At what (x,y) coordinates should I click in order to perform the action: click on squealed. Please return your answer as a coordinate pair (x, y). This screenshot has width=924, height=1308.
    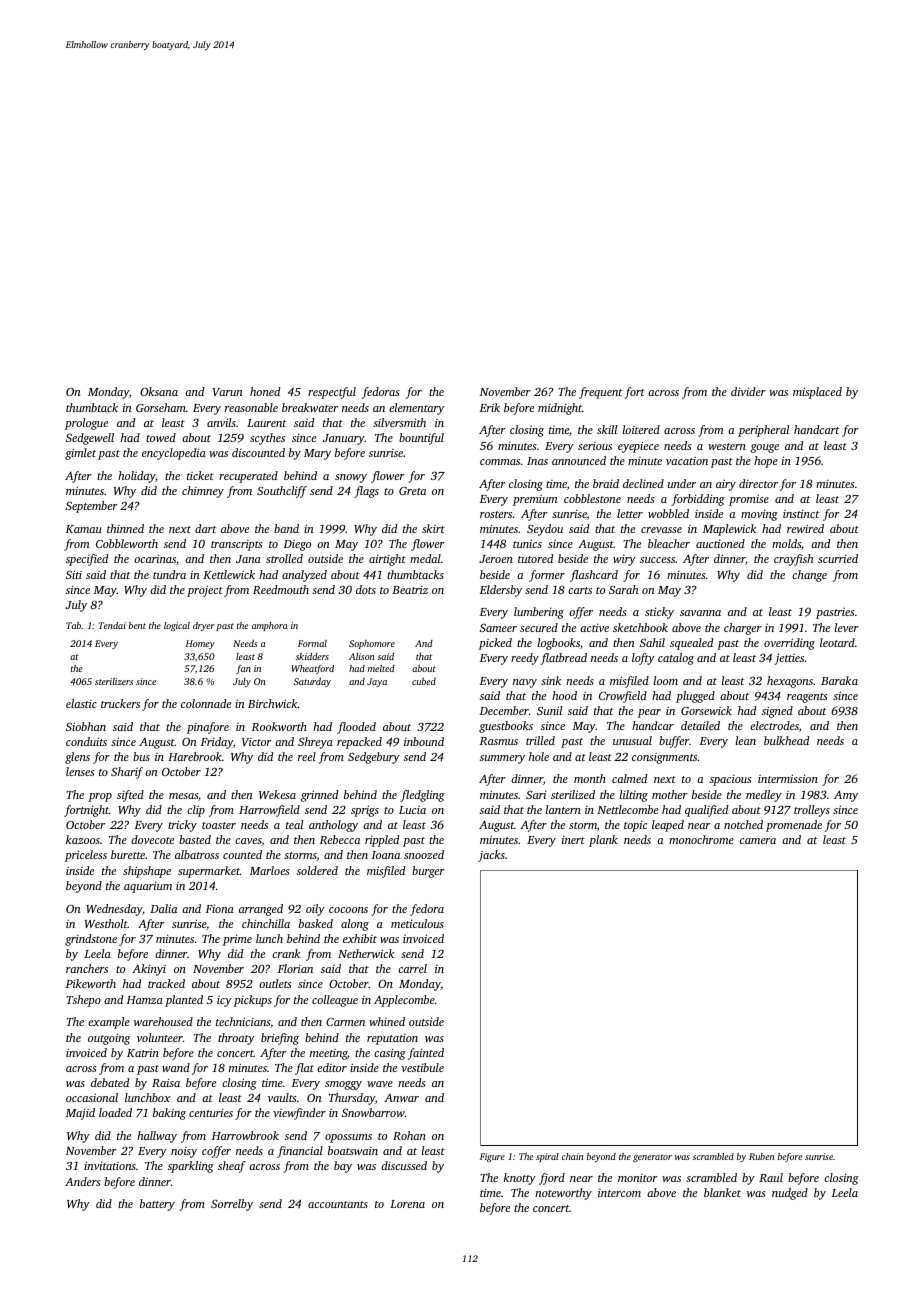
    Looking at the image, I should click on (691, 644).
